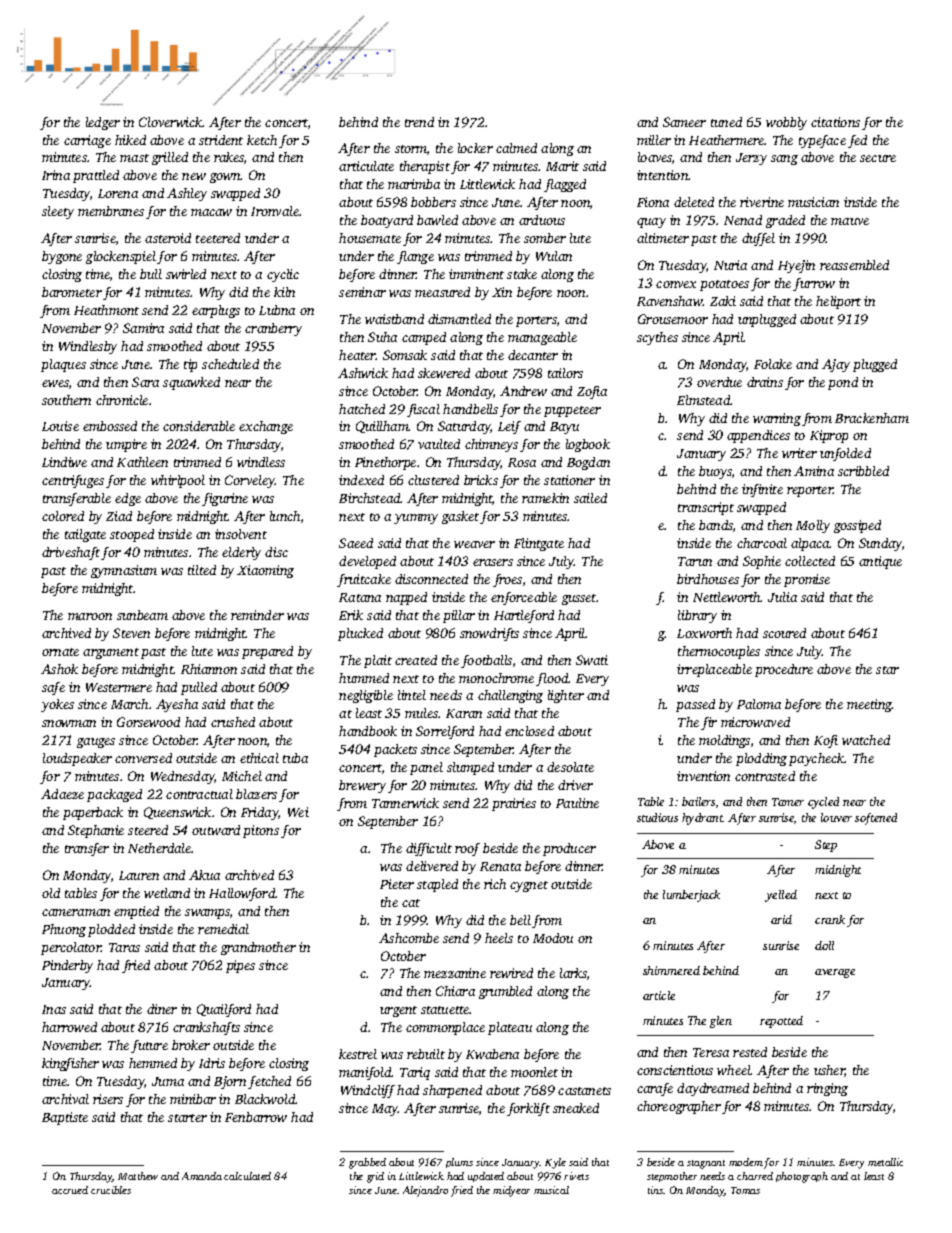 The height and width of the document is (1233, 952). Describe the element at coordinates (516, 148) in the document. I see `calmed` at that location.
